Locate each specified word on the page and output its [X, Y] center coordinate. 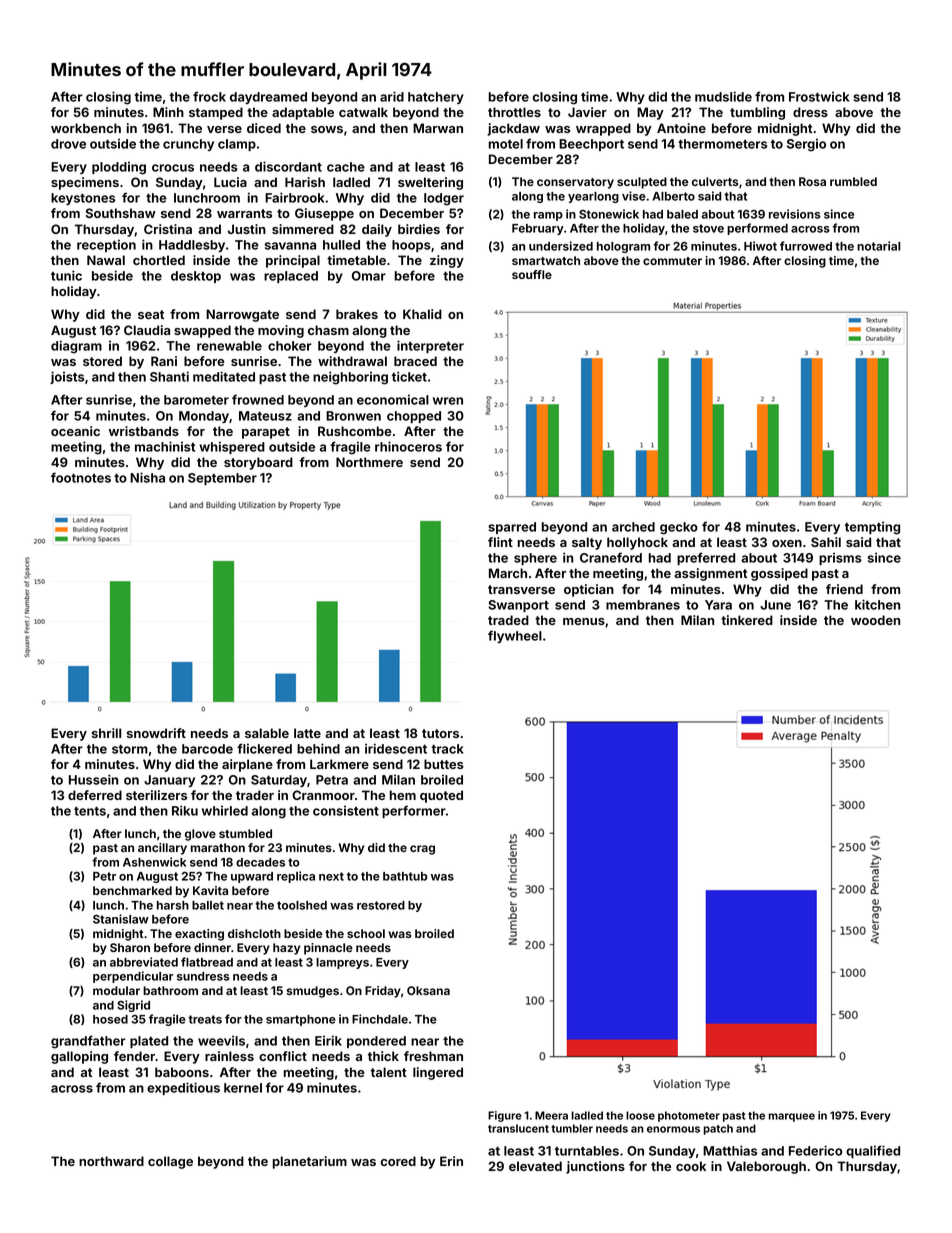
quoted [441, 796]
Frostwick [819, 97]
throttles [514, 112]
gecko [679, 528]
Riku [185, 810]
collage [170, 1162]
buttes [444, 764]
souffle [532, 274]
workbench [86, 128]
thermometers [722, 144]
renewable [229, 346]
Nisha [147, 477]
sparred [512, 528]
